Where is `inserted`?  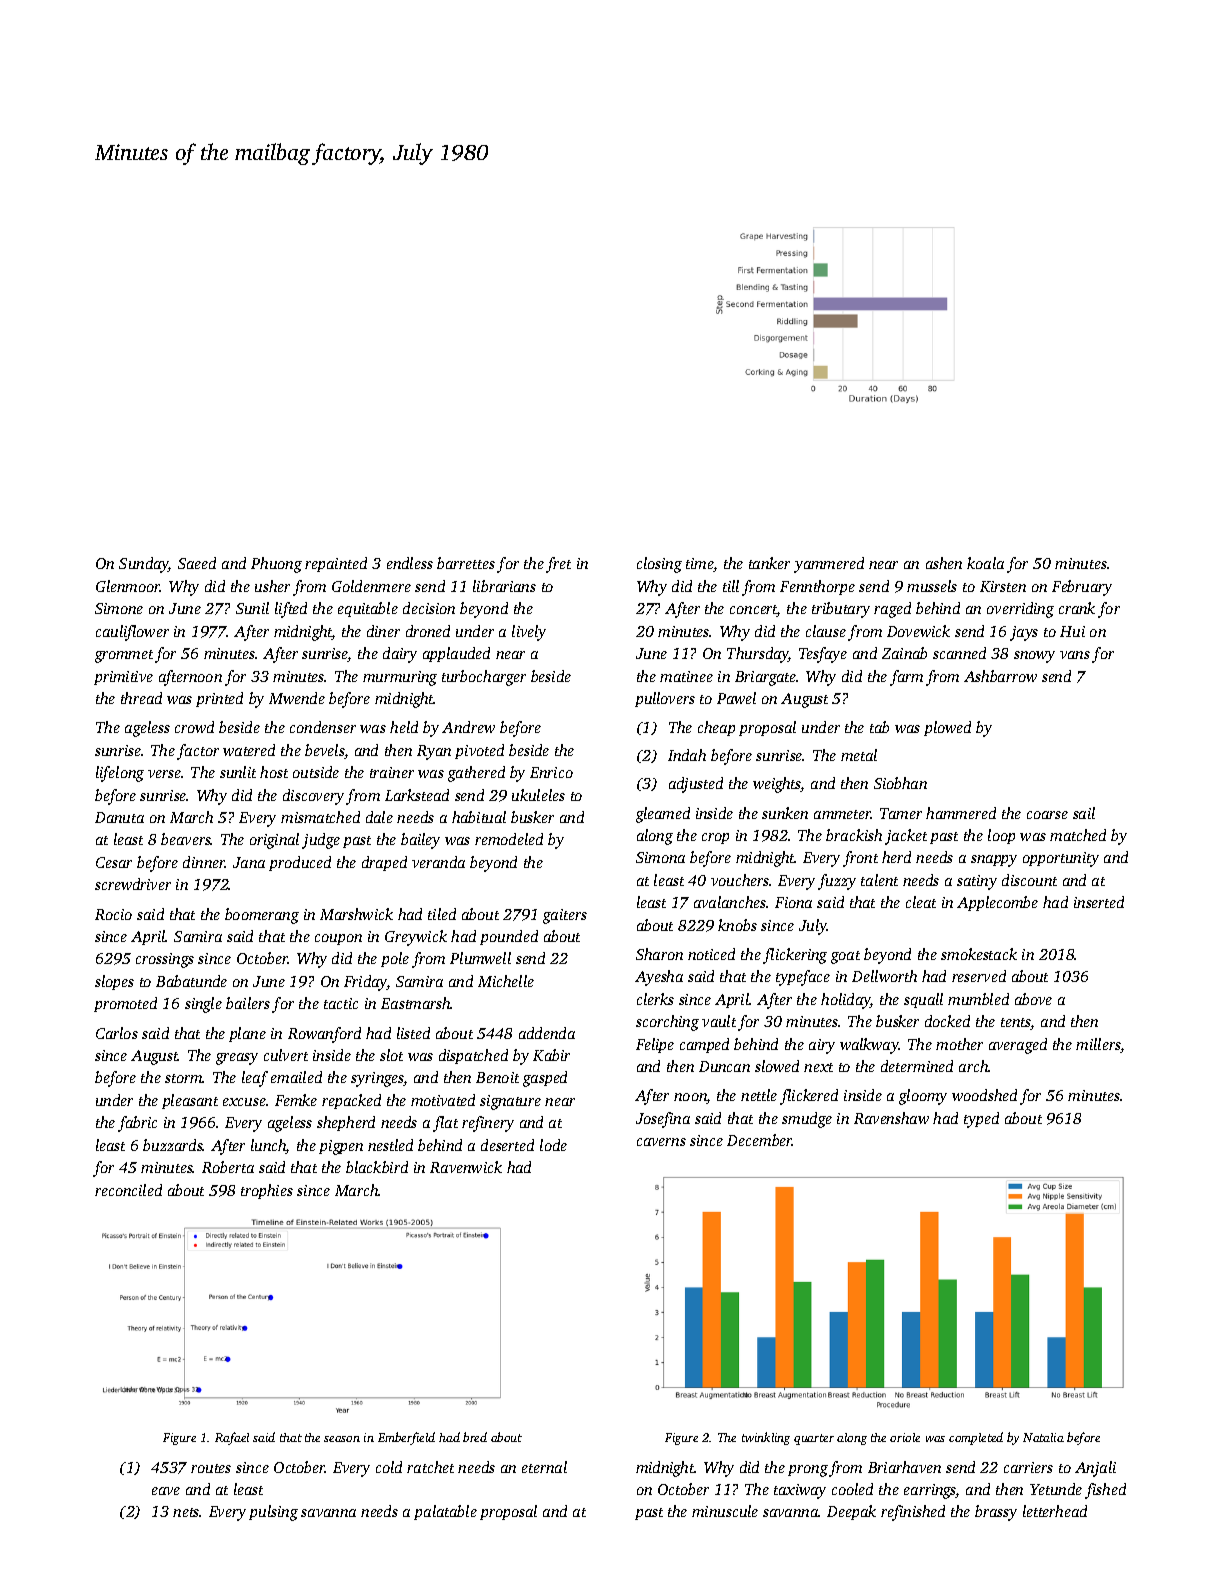
inserted is located at coordinates (1099, 902).
